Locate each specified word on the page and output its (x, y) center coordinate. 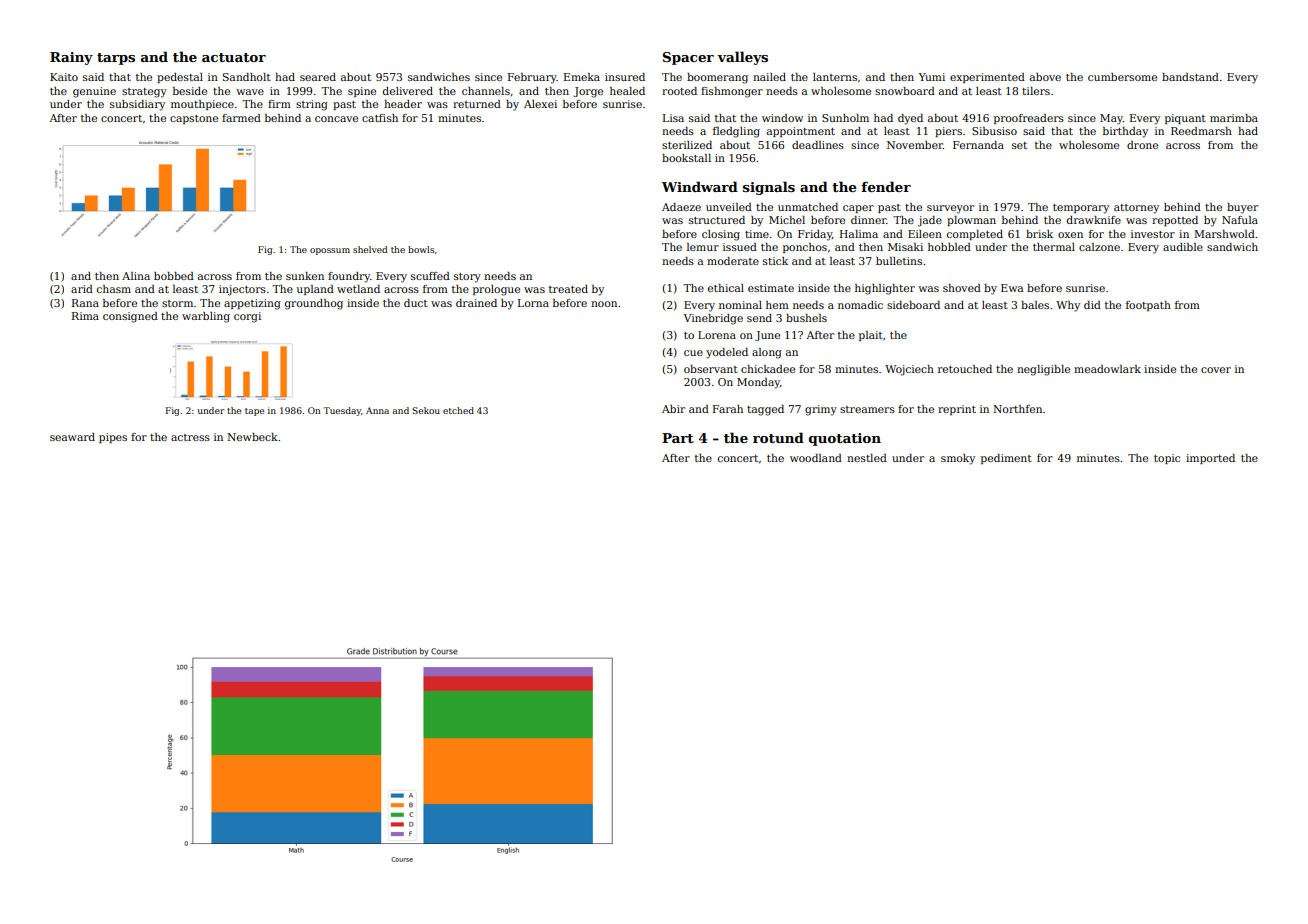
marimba (1234, 118)
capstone (194, 119)
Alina (136, 276)
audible (1183, 247)
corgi (247, 317)
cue (693, 353)
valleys (742, 58)
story (467, 278)
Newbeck (252, 437)
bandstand (1190, 77)
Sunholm (845, 118)
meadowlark (1107, 369)
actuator (234, 57)
